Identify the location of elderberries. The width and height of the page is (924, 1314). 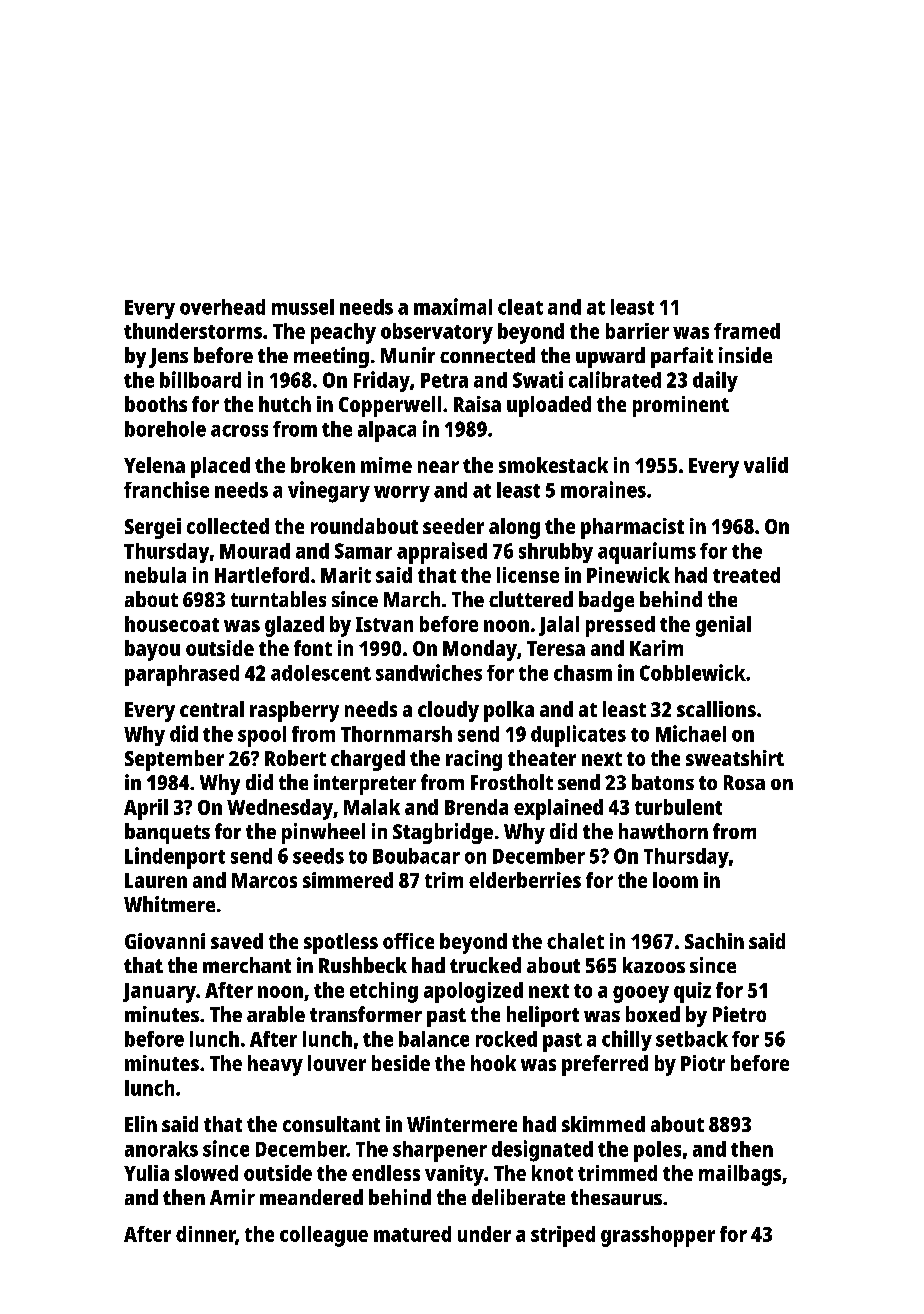
(525, 880).
